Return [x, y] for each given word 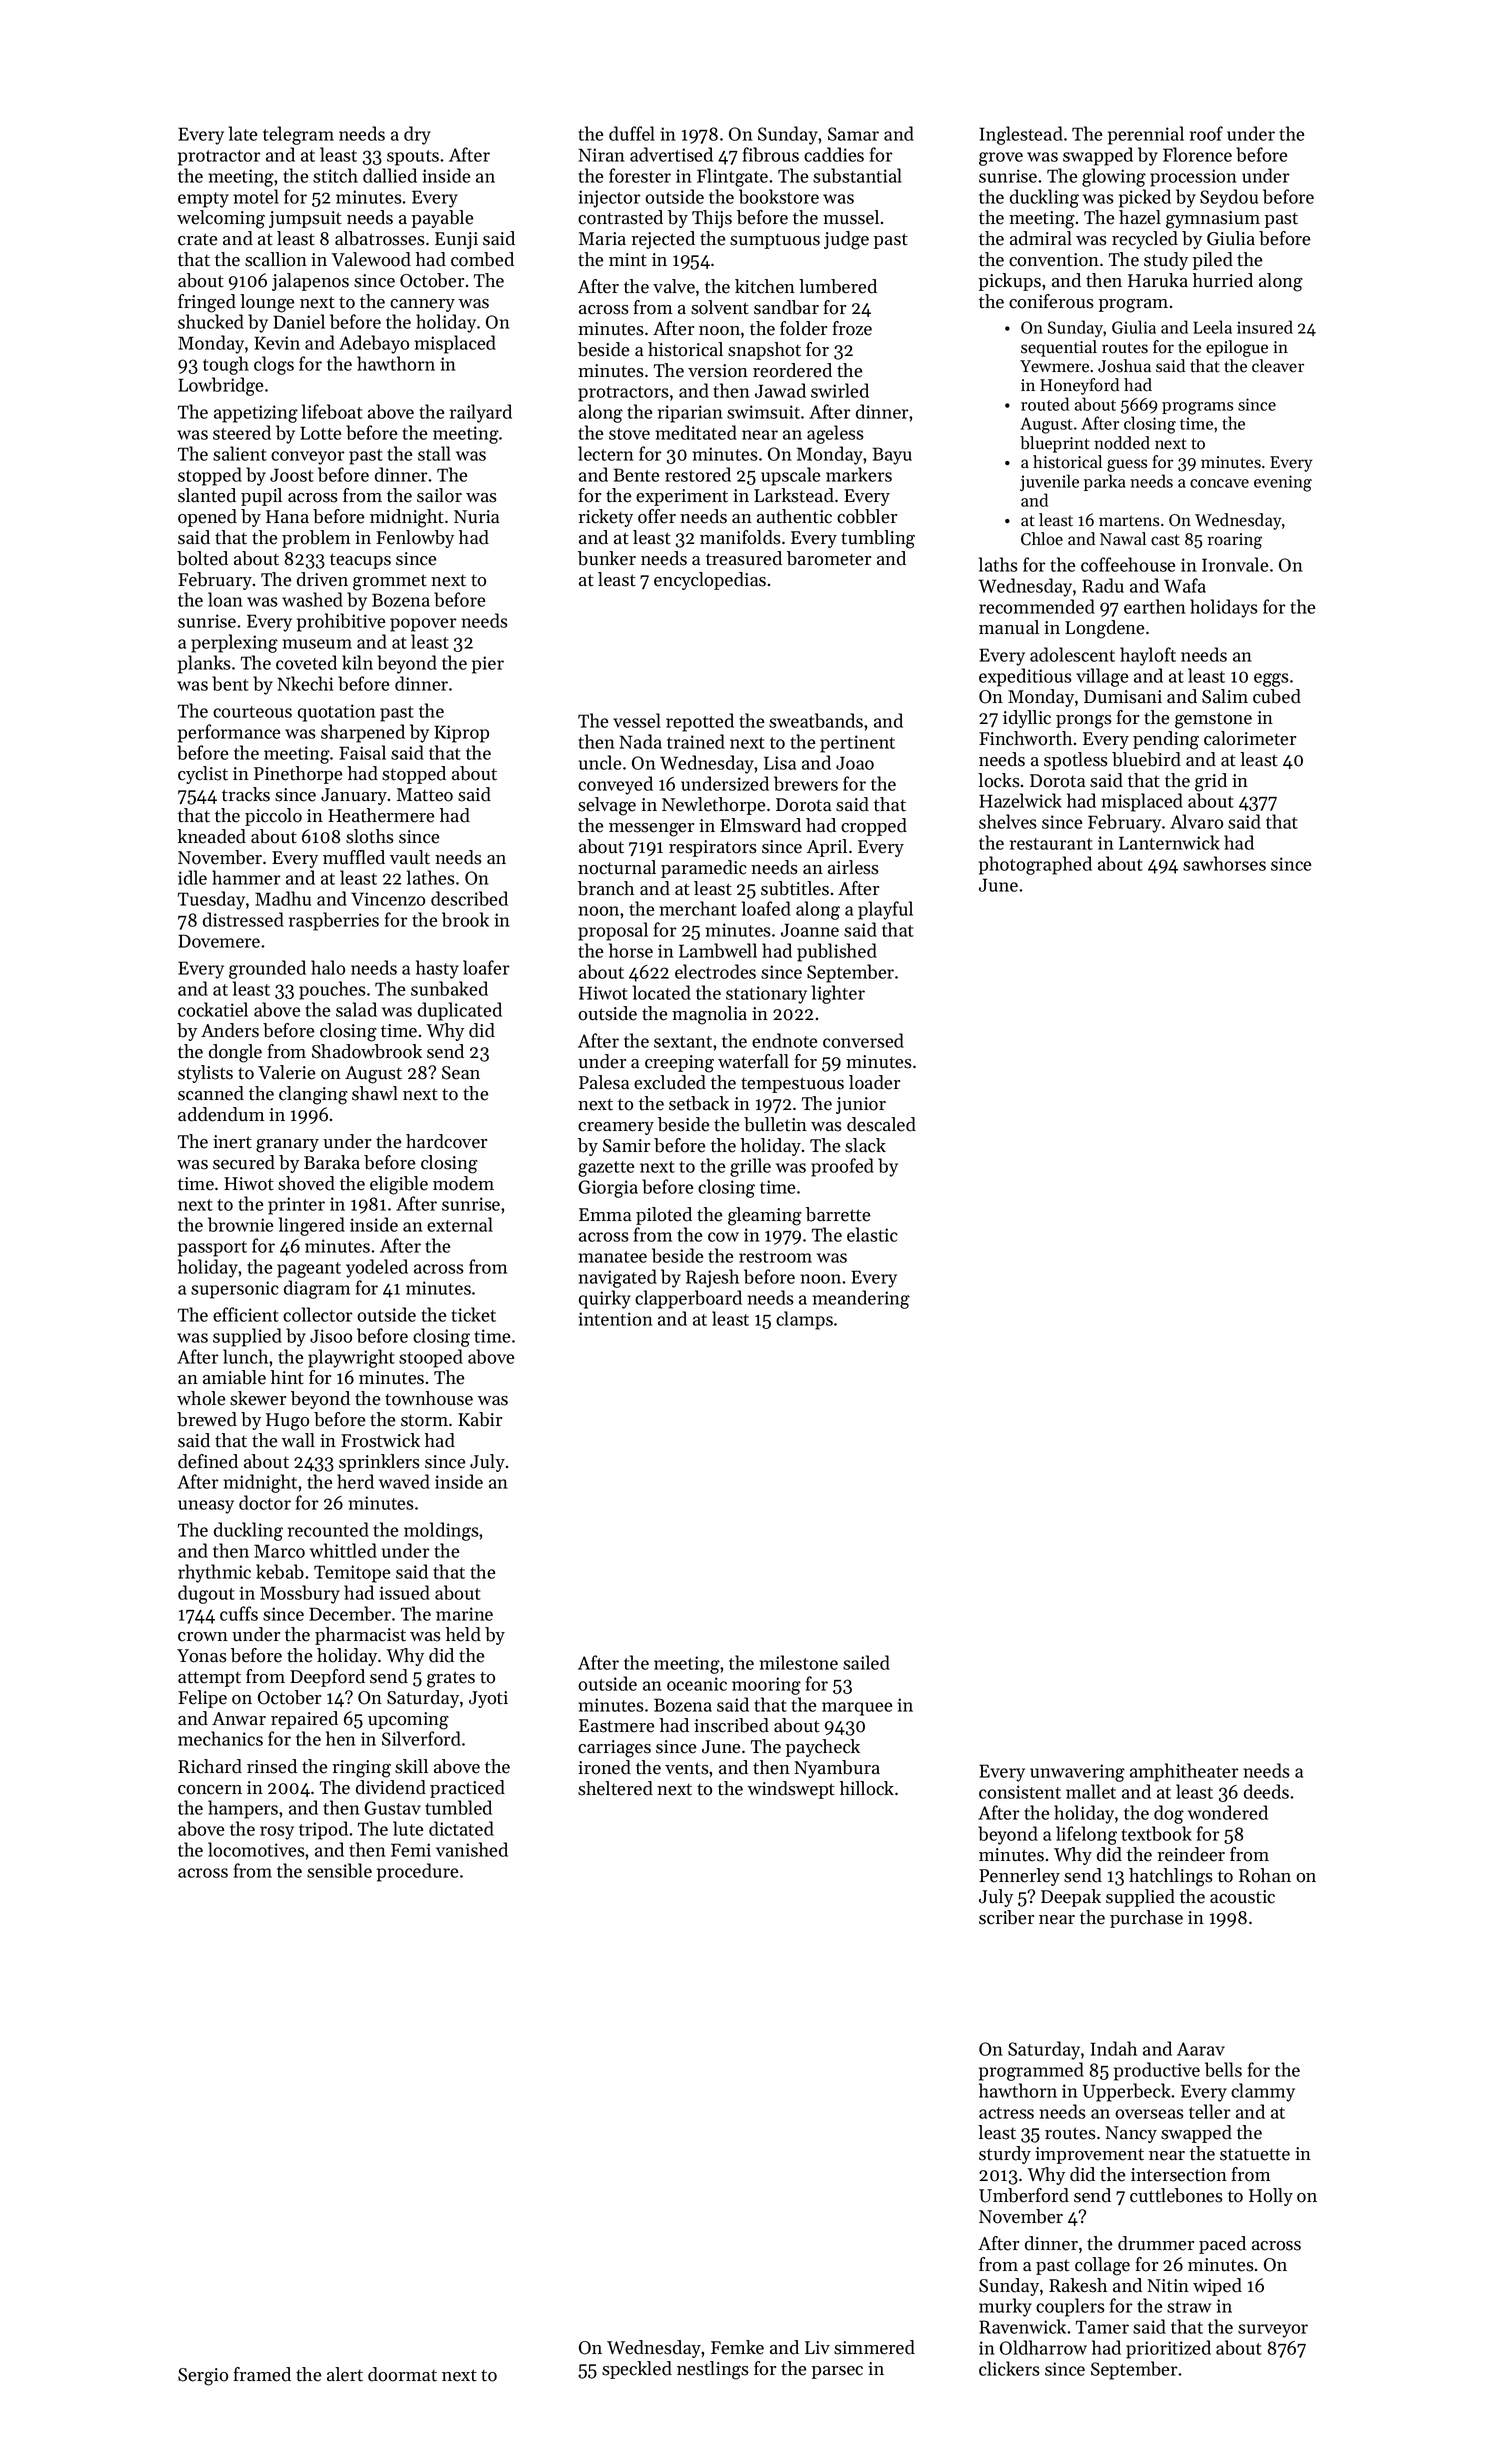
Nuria [476, 516]
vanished [472, 1849]
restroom [775, 1257]
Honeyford [1079, 386]
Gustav [392, 1808]
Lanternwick [1169, 842]
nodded [1122, 443]
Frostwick [380, 1440]
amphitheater [1184, 1772]
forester [640, 175]
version [718, 371]
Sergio [203, 2377]
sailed [866, 1662]
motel [256, 196]
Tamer [1102, 2327]
